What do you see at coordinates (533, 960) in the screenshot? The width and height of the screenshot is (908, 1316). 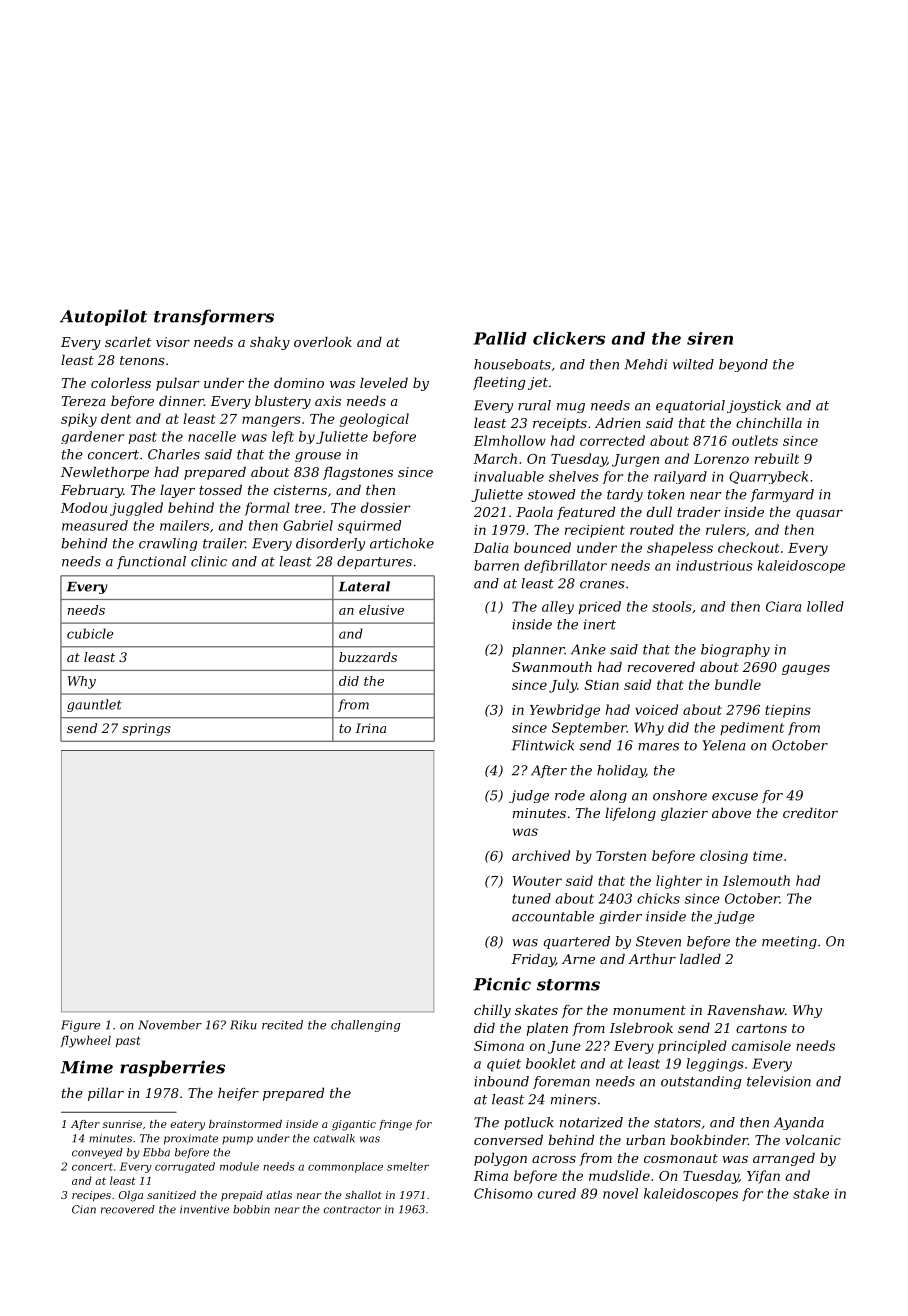 I see `Friday` at bounding box center [533, 960].
